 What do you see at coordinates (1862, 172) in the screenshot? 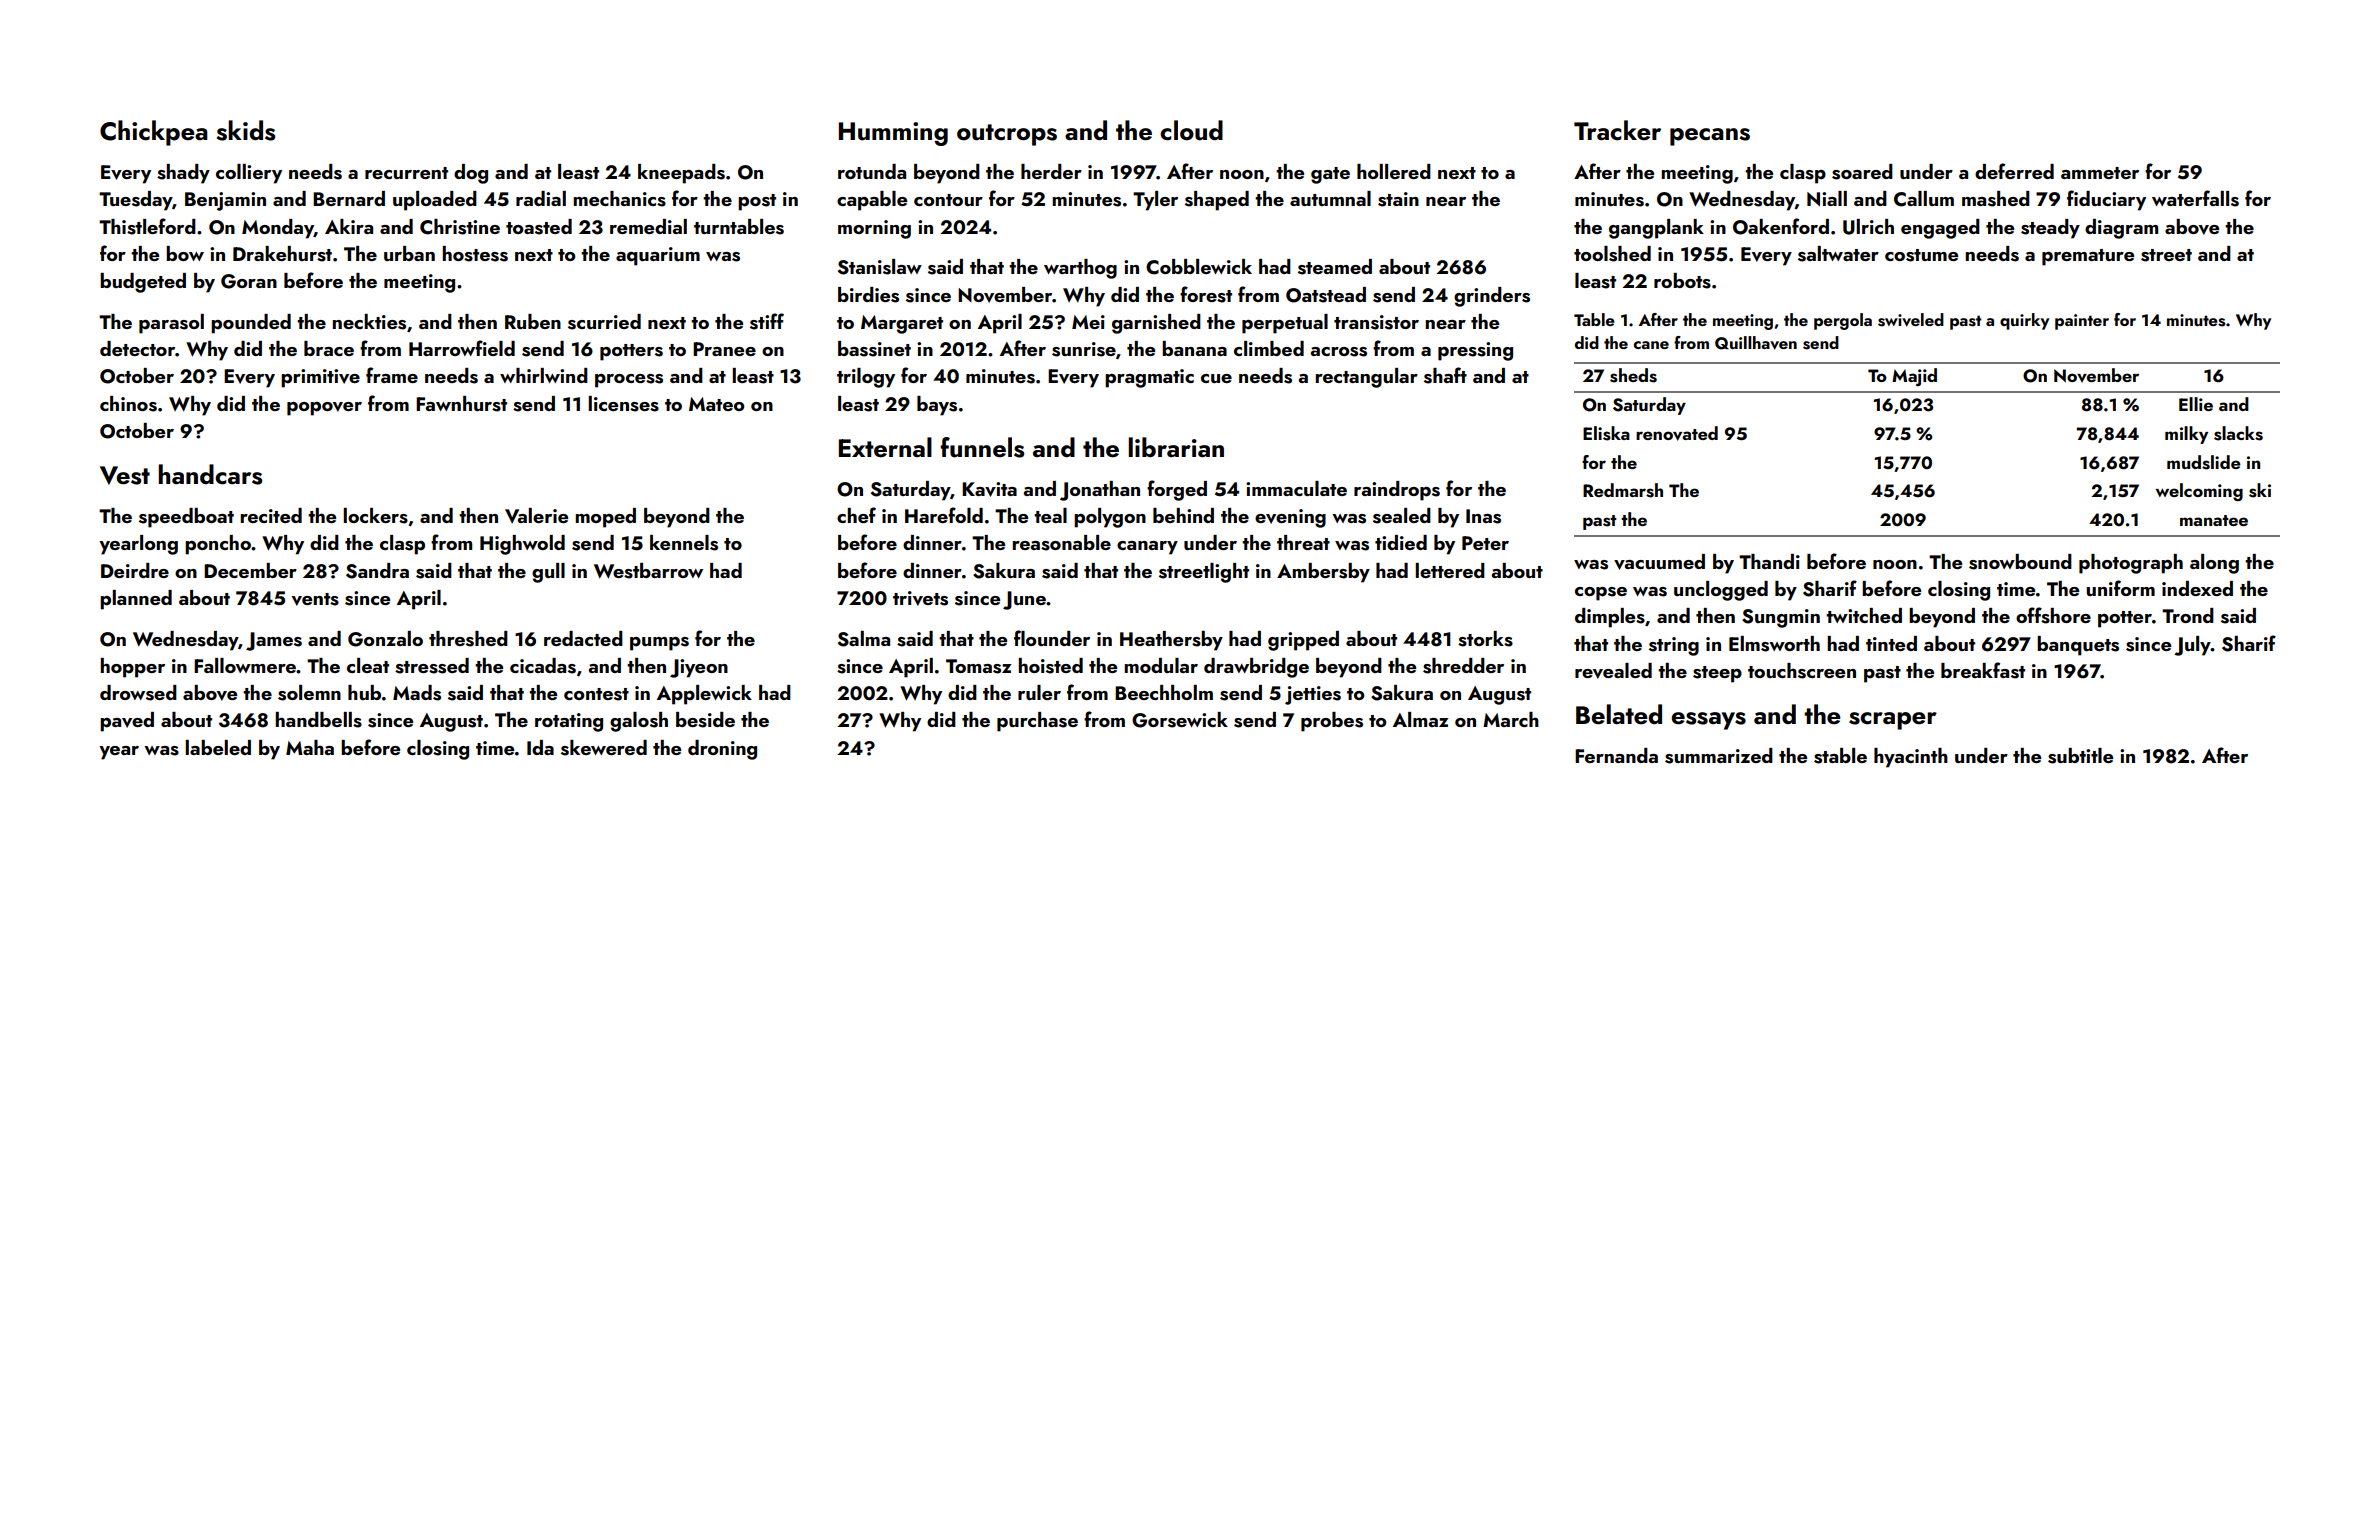
I see `soared` at bounding box center [1862, 172].
